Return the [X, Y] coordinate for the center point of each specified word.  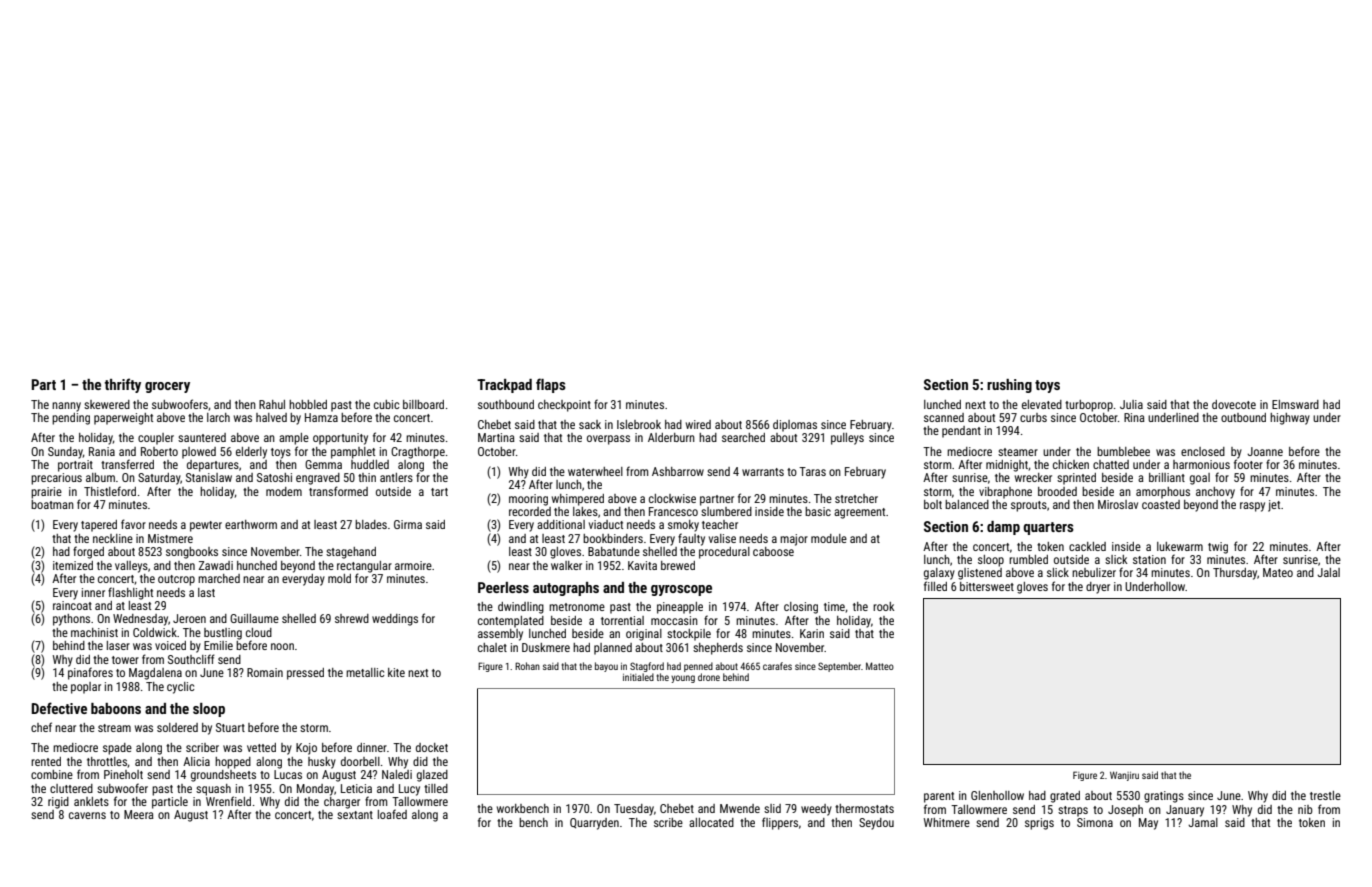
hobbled [308, 404]
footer [1248, 464]
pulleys [847, 439]
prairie [46, 493]
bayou [606, 667]
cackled [1087, 546]
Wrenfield [228, 801]
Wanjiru [1124, 776]
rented [46, 761]
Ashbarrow [678, 471]
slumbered [726, 511]
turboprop [1089, 406]
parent [939, 797]
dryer [1098, 588]
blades [371, 524]
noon [282, 646]
